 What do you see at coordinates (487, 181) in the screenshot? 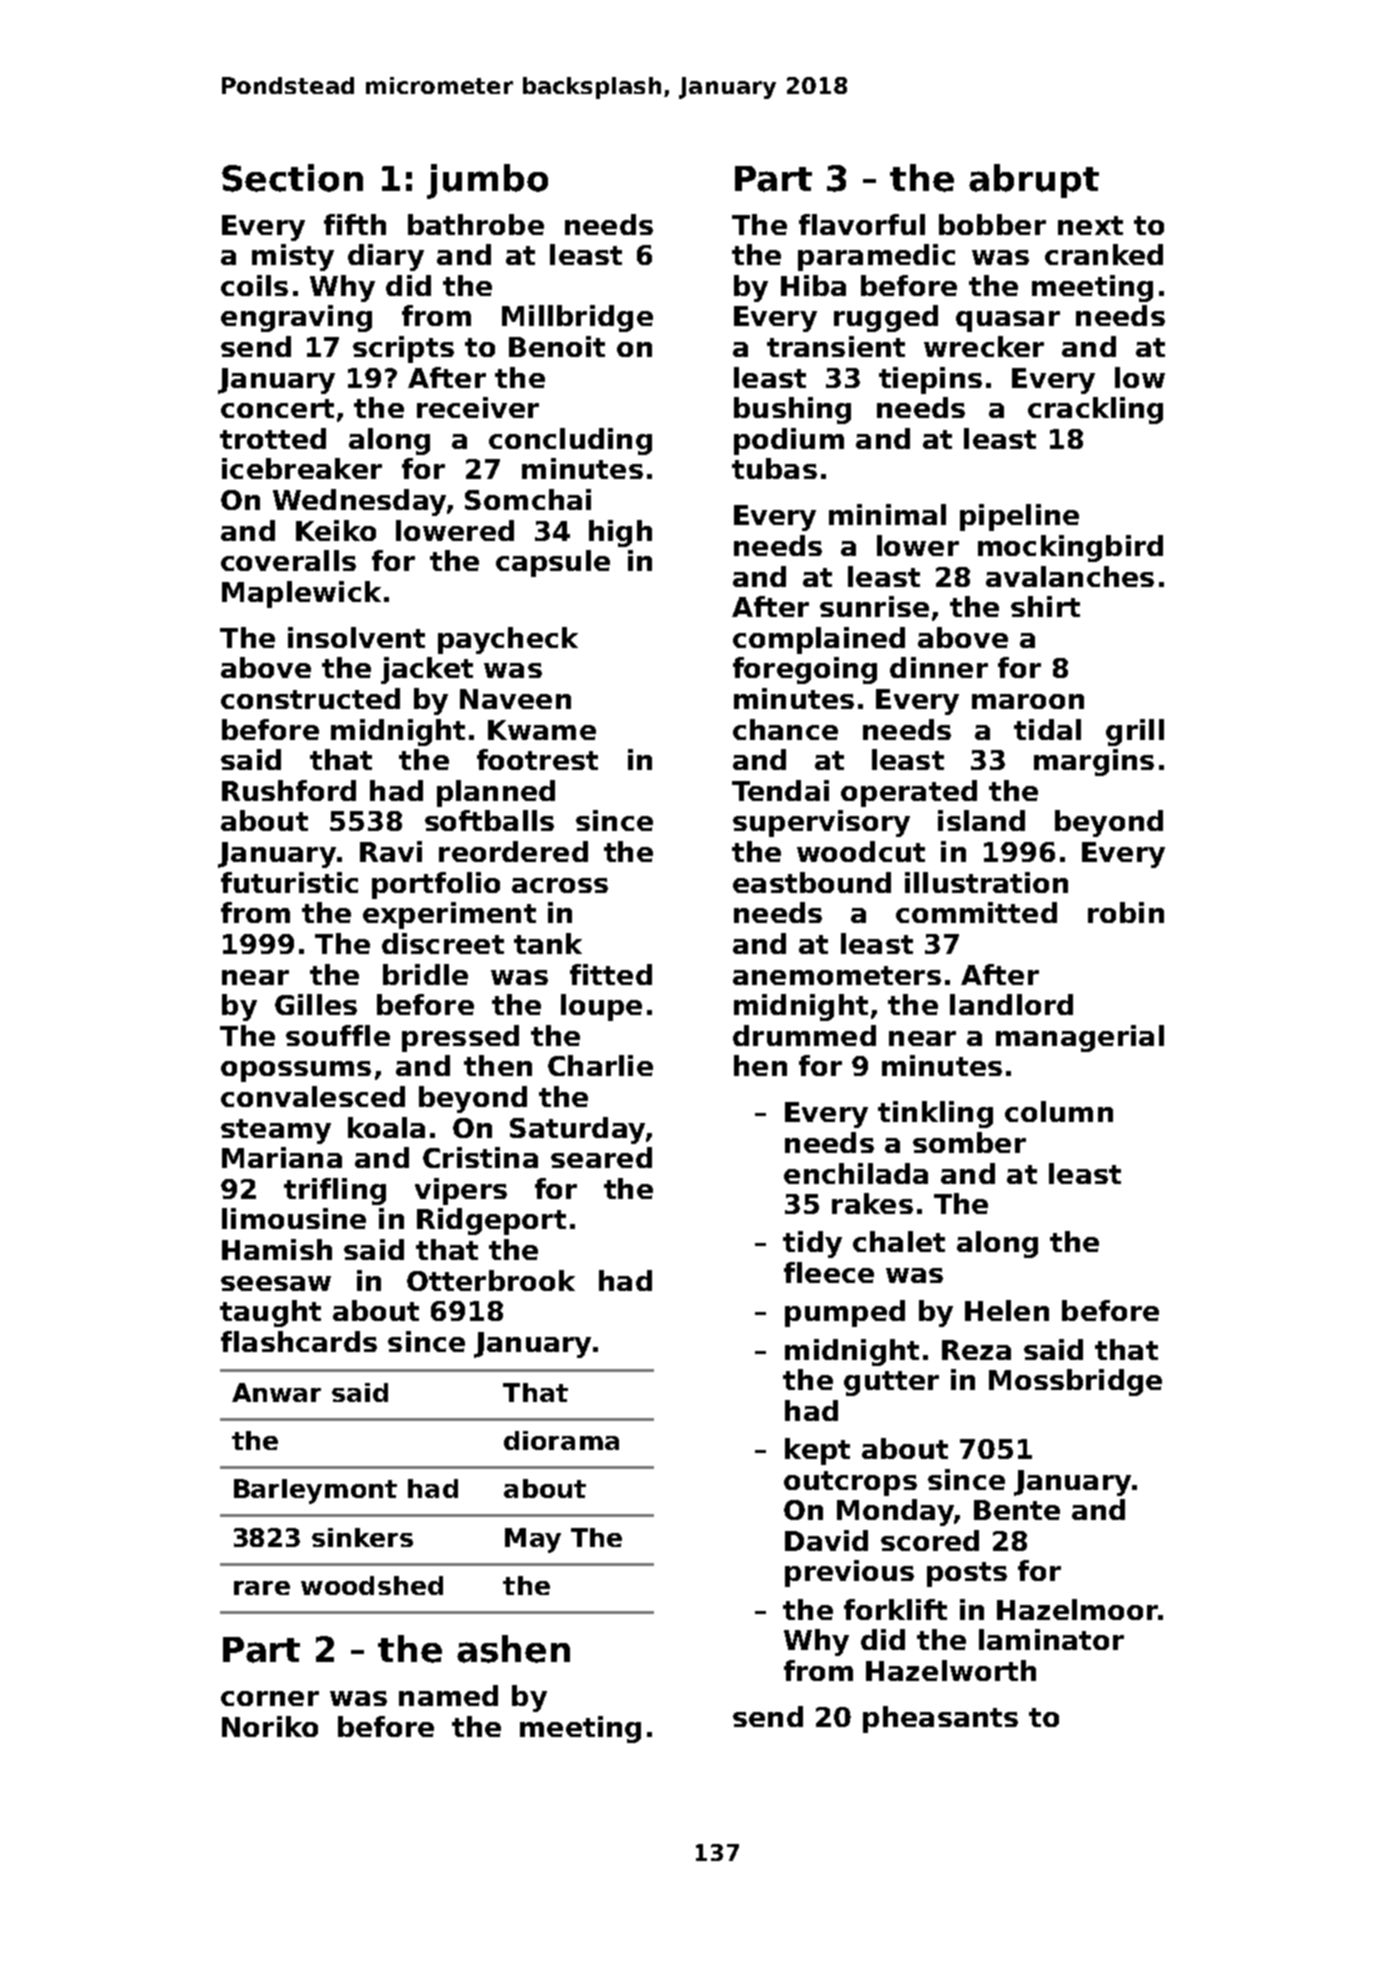
I see `jumbo` at bounding box center [487, 181].
